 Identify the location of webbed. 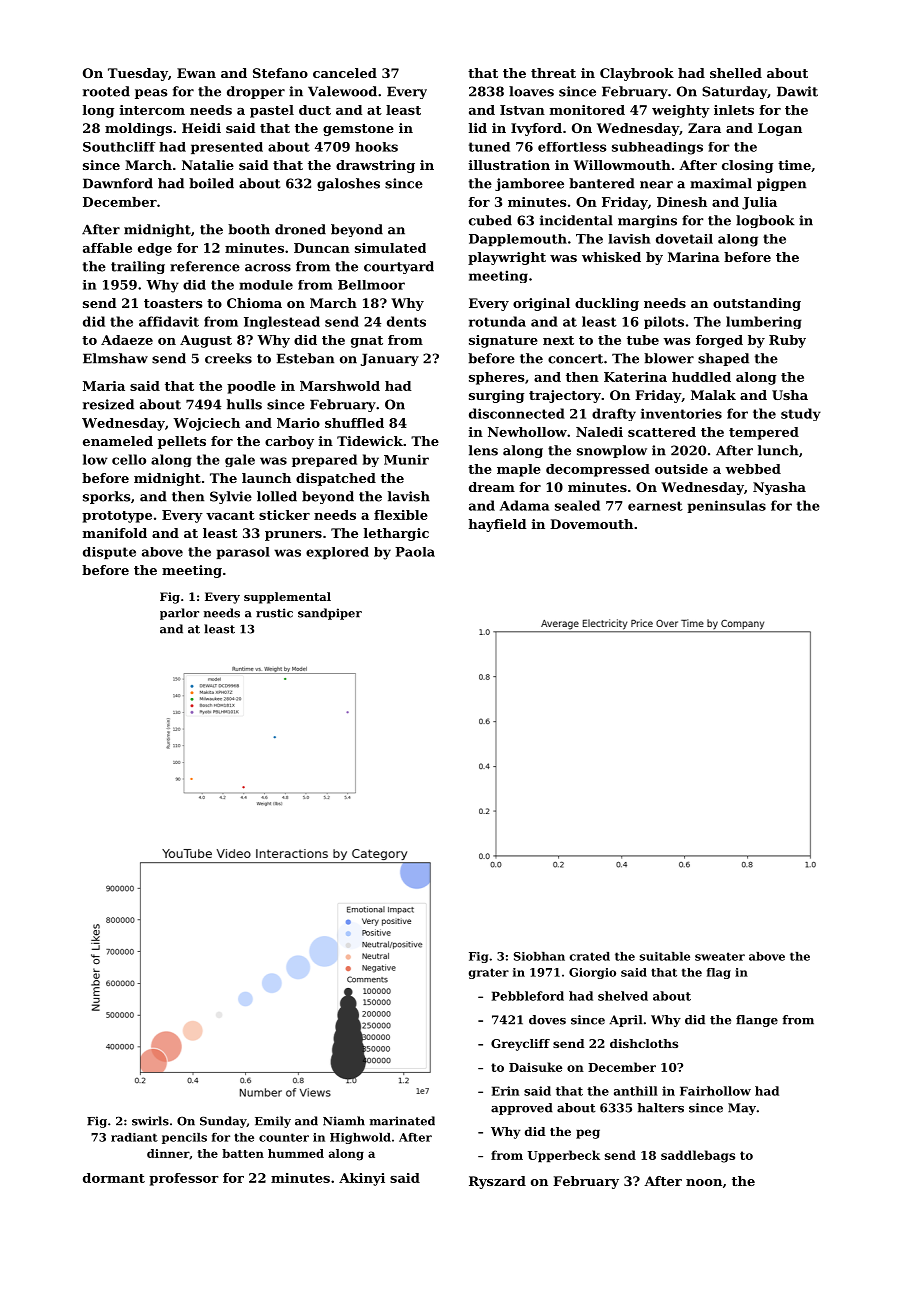
(753, 469).
